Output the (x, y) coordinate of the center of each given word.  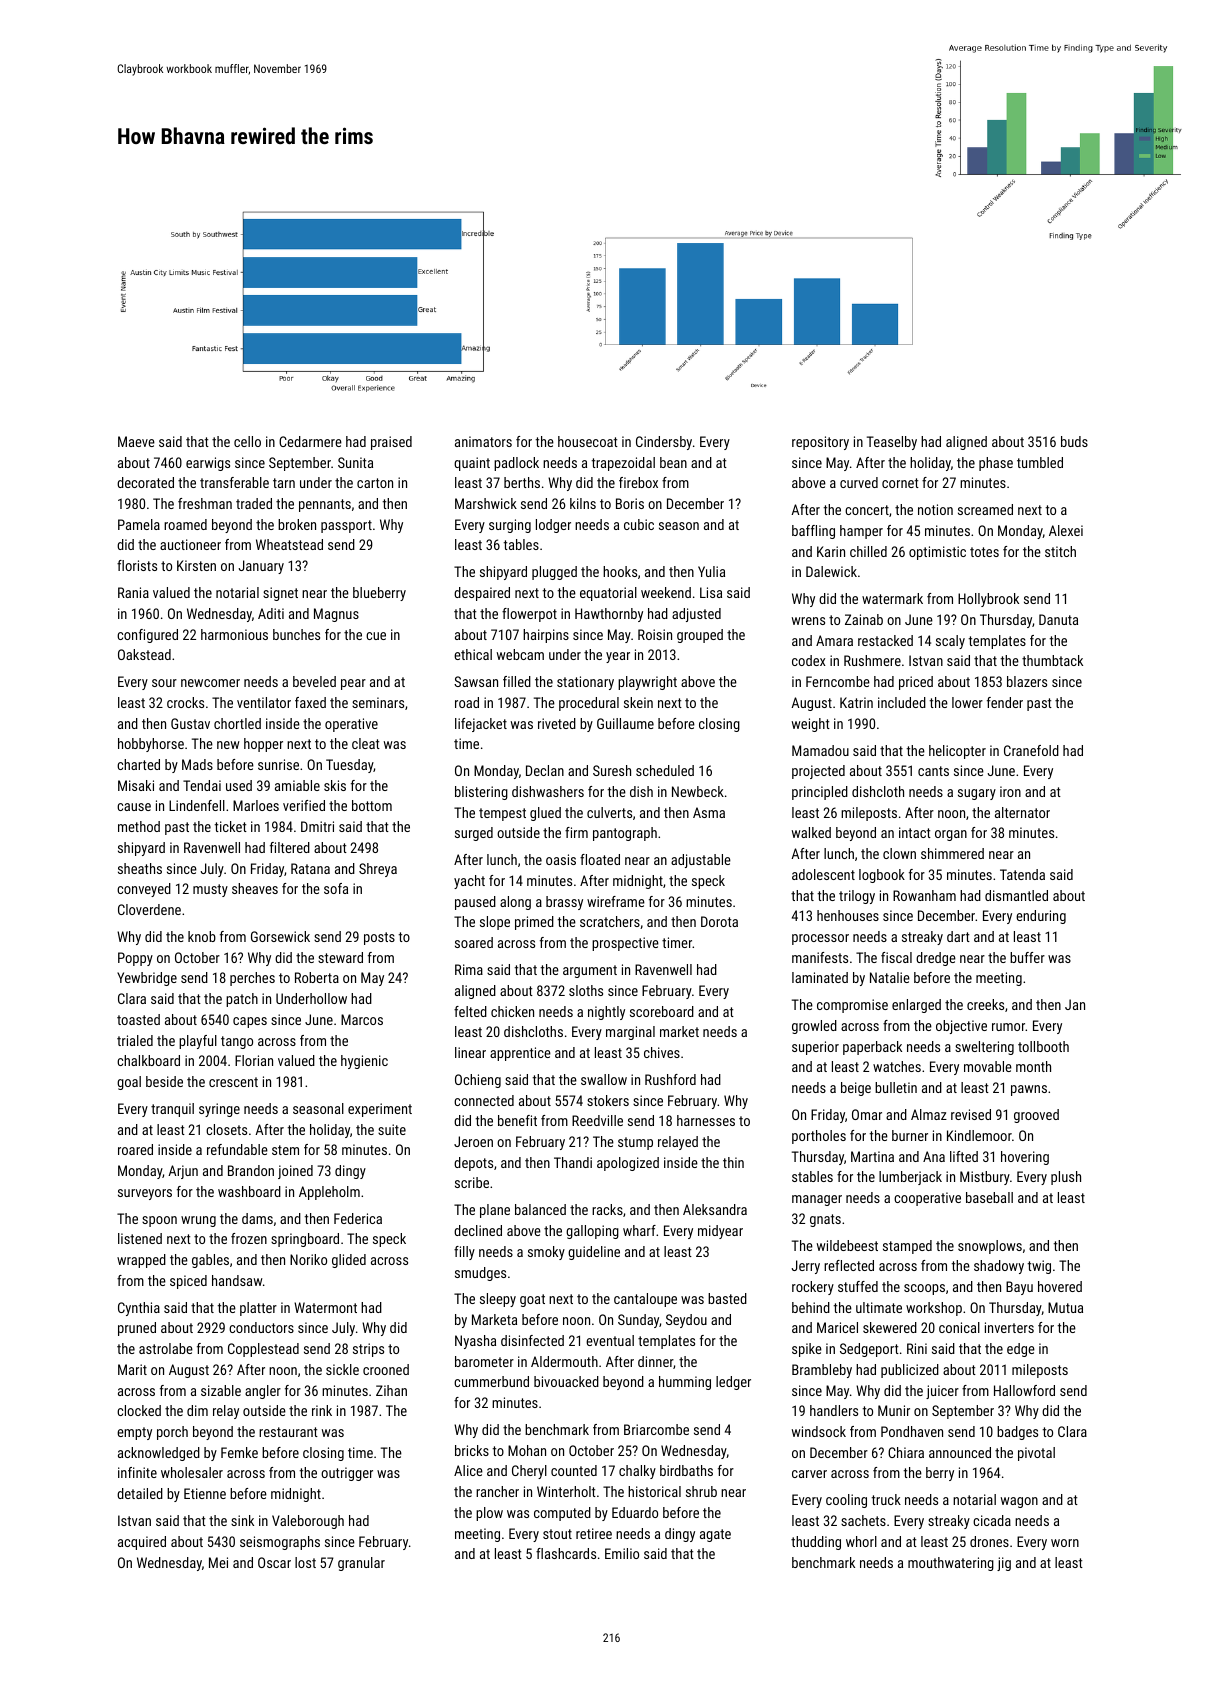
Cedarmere (310, 441)
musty (210, 890)
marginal (630, 1033)
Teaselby (892, 443)
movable (988, 1066)
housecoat (588, 441)
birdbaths (686, 1470)
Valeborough (308, 1522)
